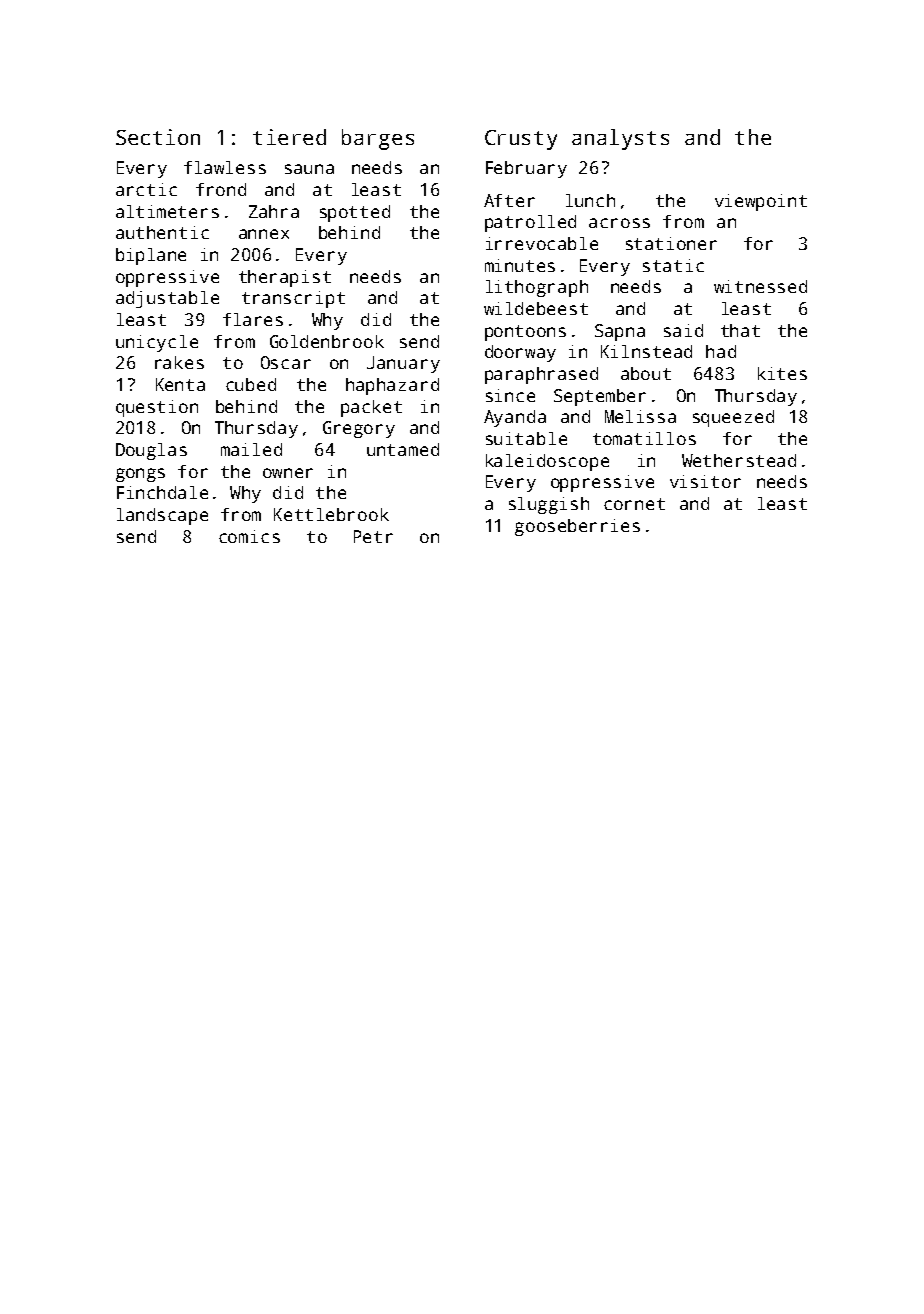  What do you see at coordinates (739, 460) in the screenshot?
I see `Wetherstead` at bounding box center [739, 460].
